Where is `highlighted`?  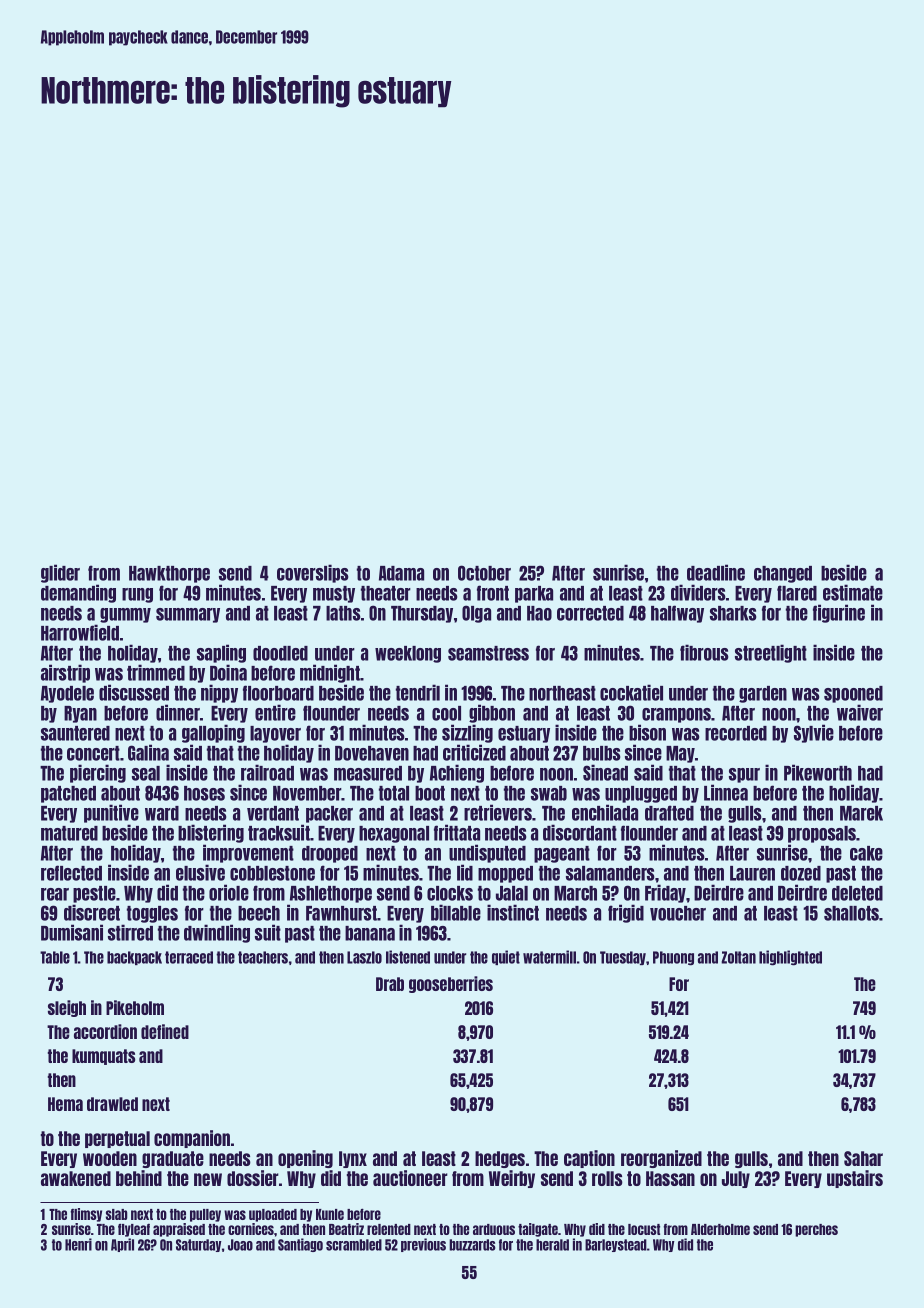
highlighted is located at coordinates (790, 958).
